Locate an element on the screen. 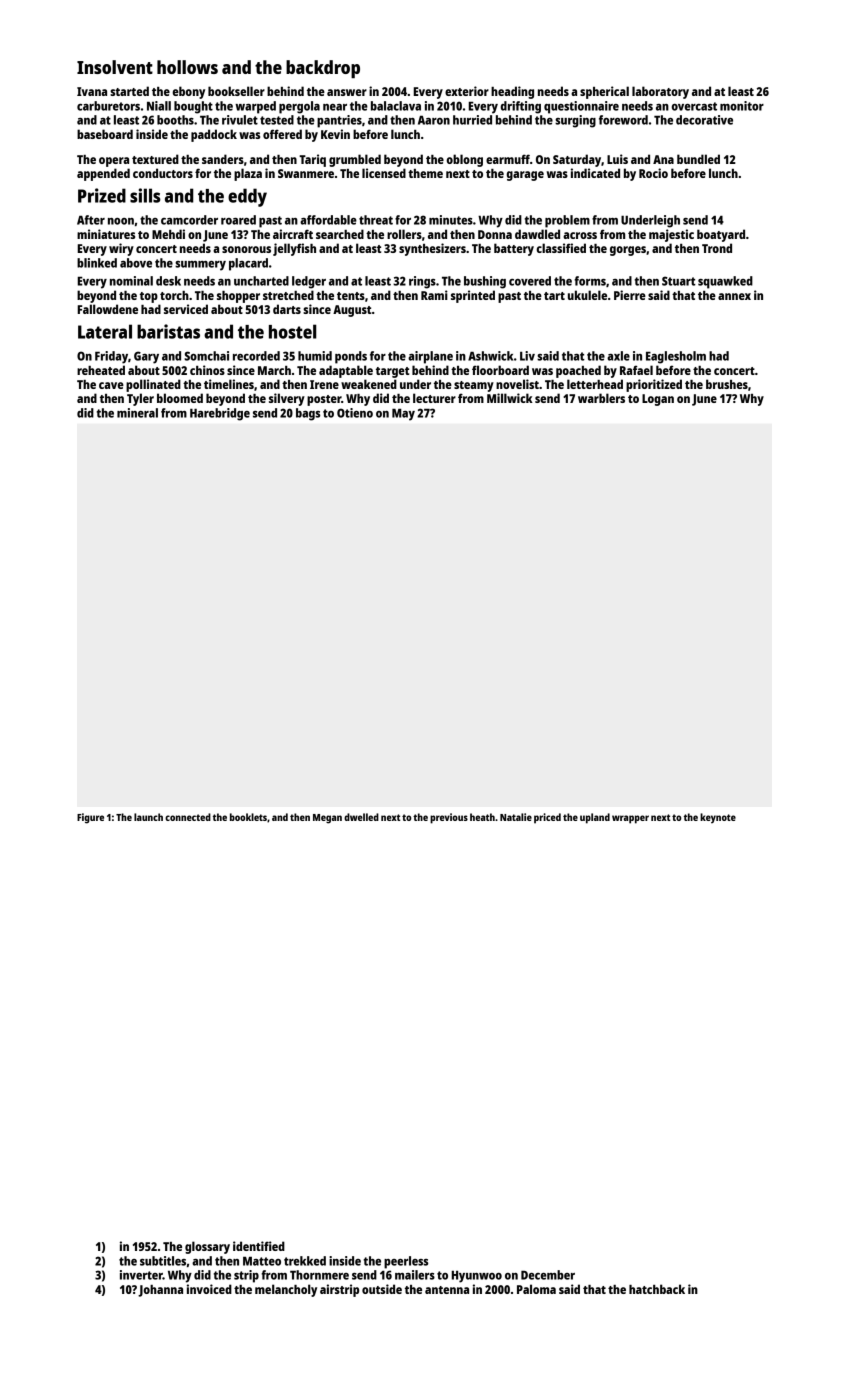 This screenshot has width=849, height=1400. Johanna is located at coordinates (160, 1291).
